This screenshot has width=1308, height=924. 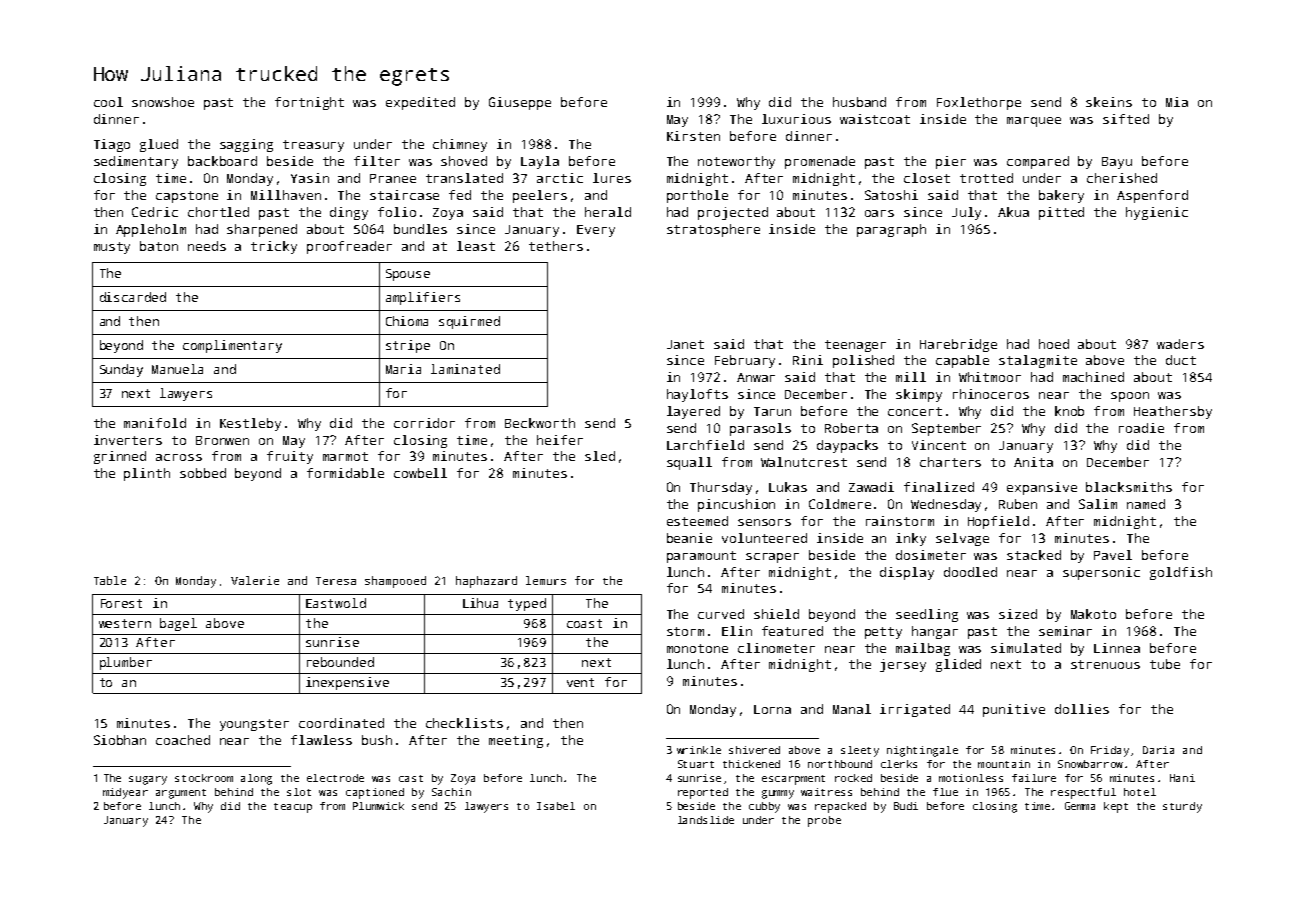 I want to click on Mia, so click(x=1177, y=102).
